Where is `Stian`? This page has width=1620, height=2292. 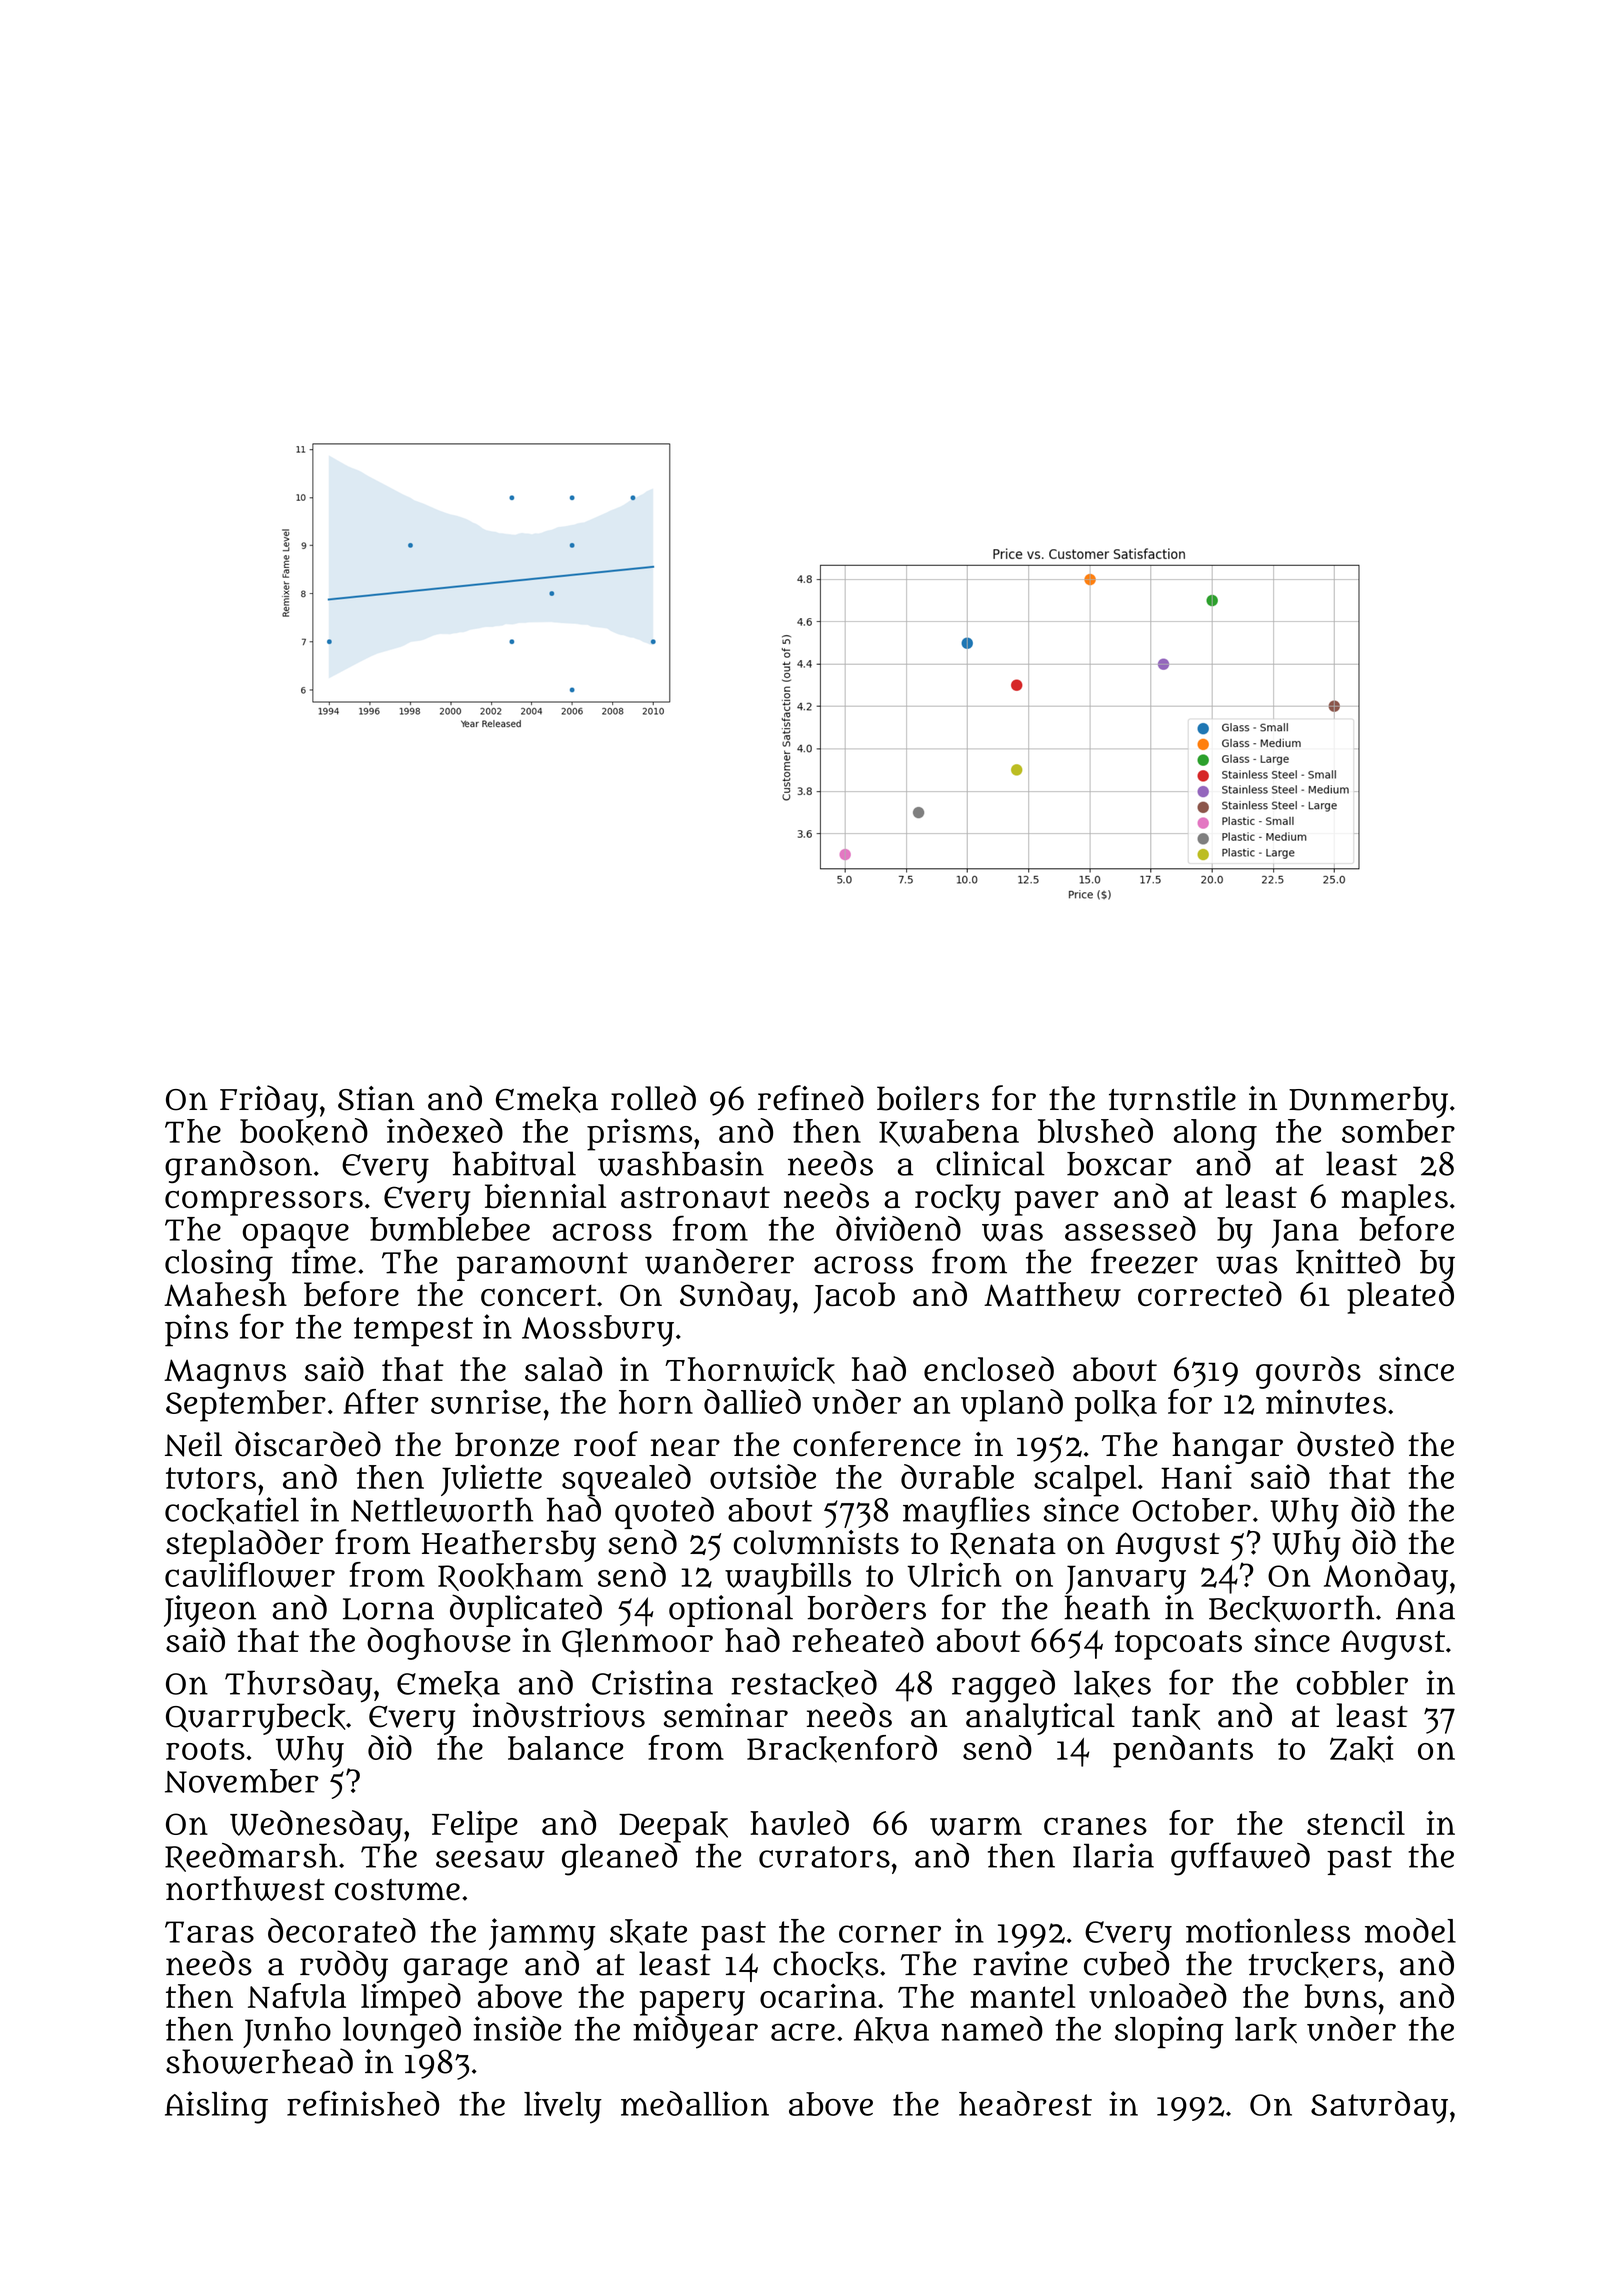 Stian is located at coordinates (376, 1098).
